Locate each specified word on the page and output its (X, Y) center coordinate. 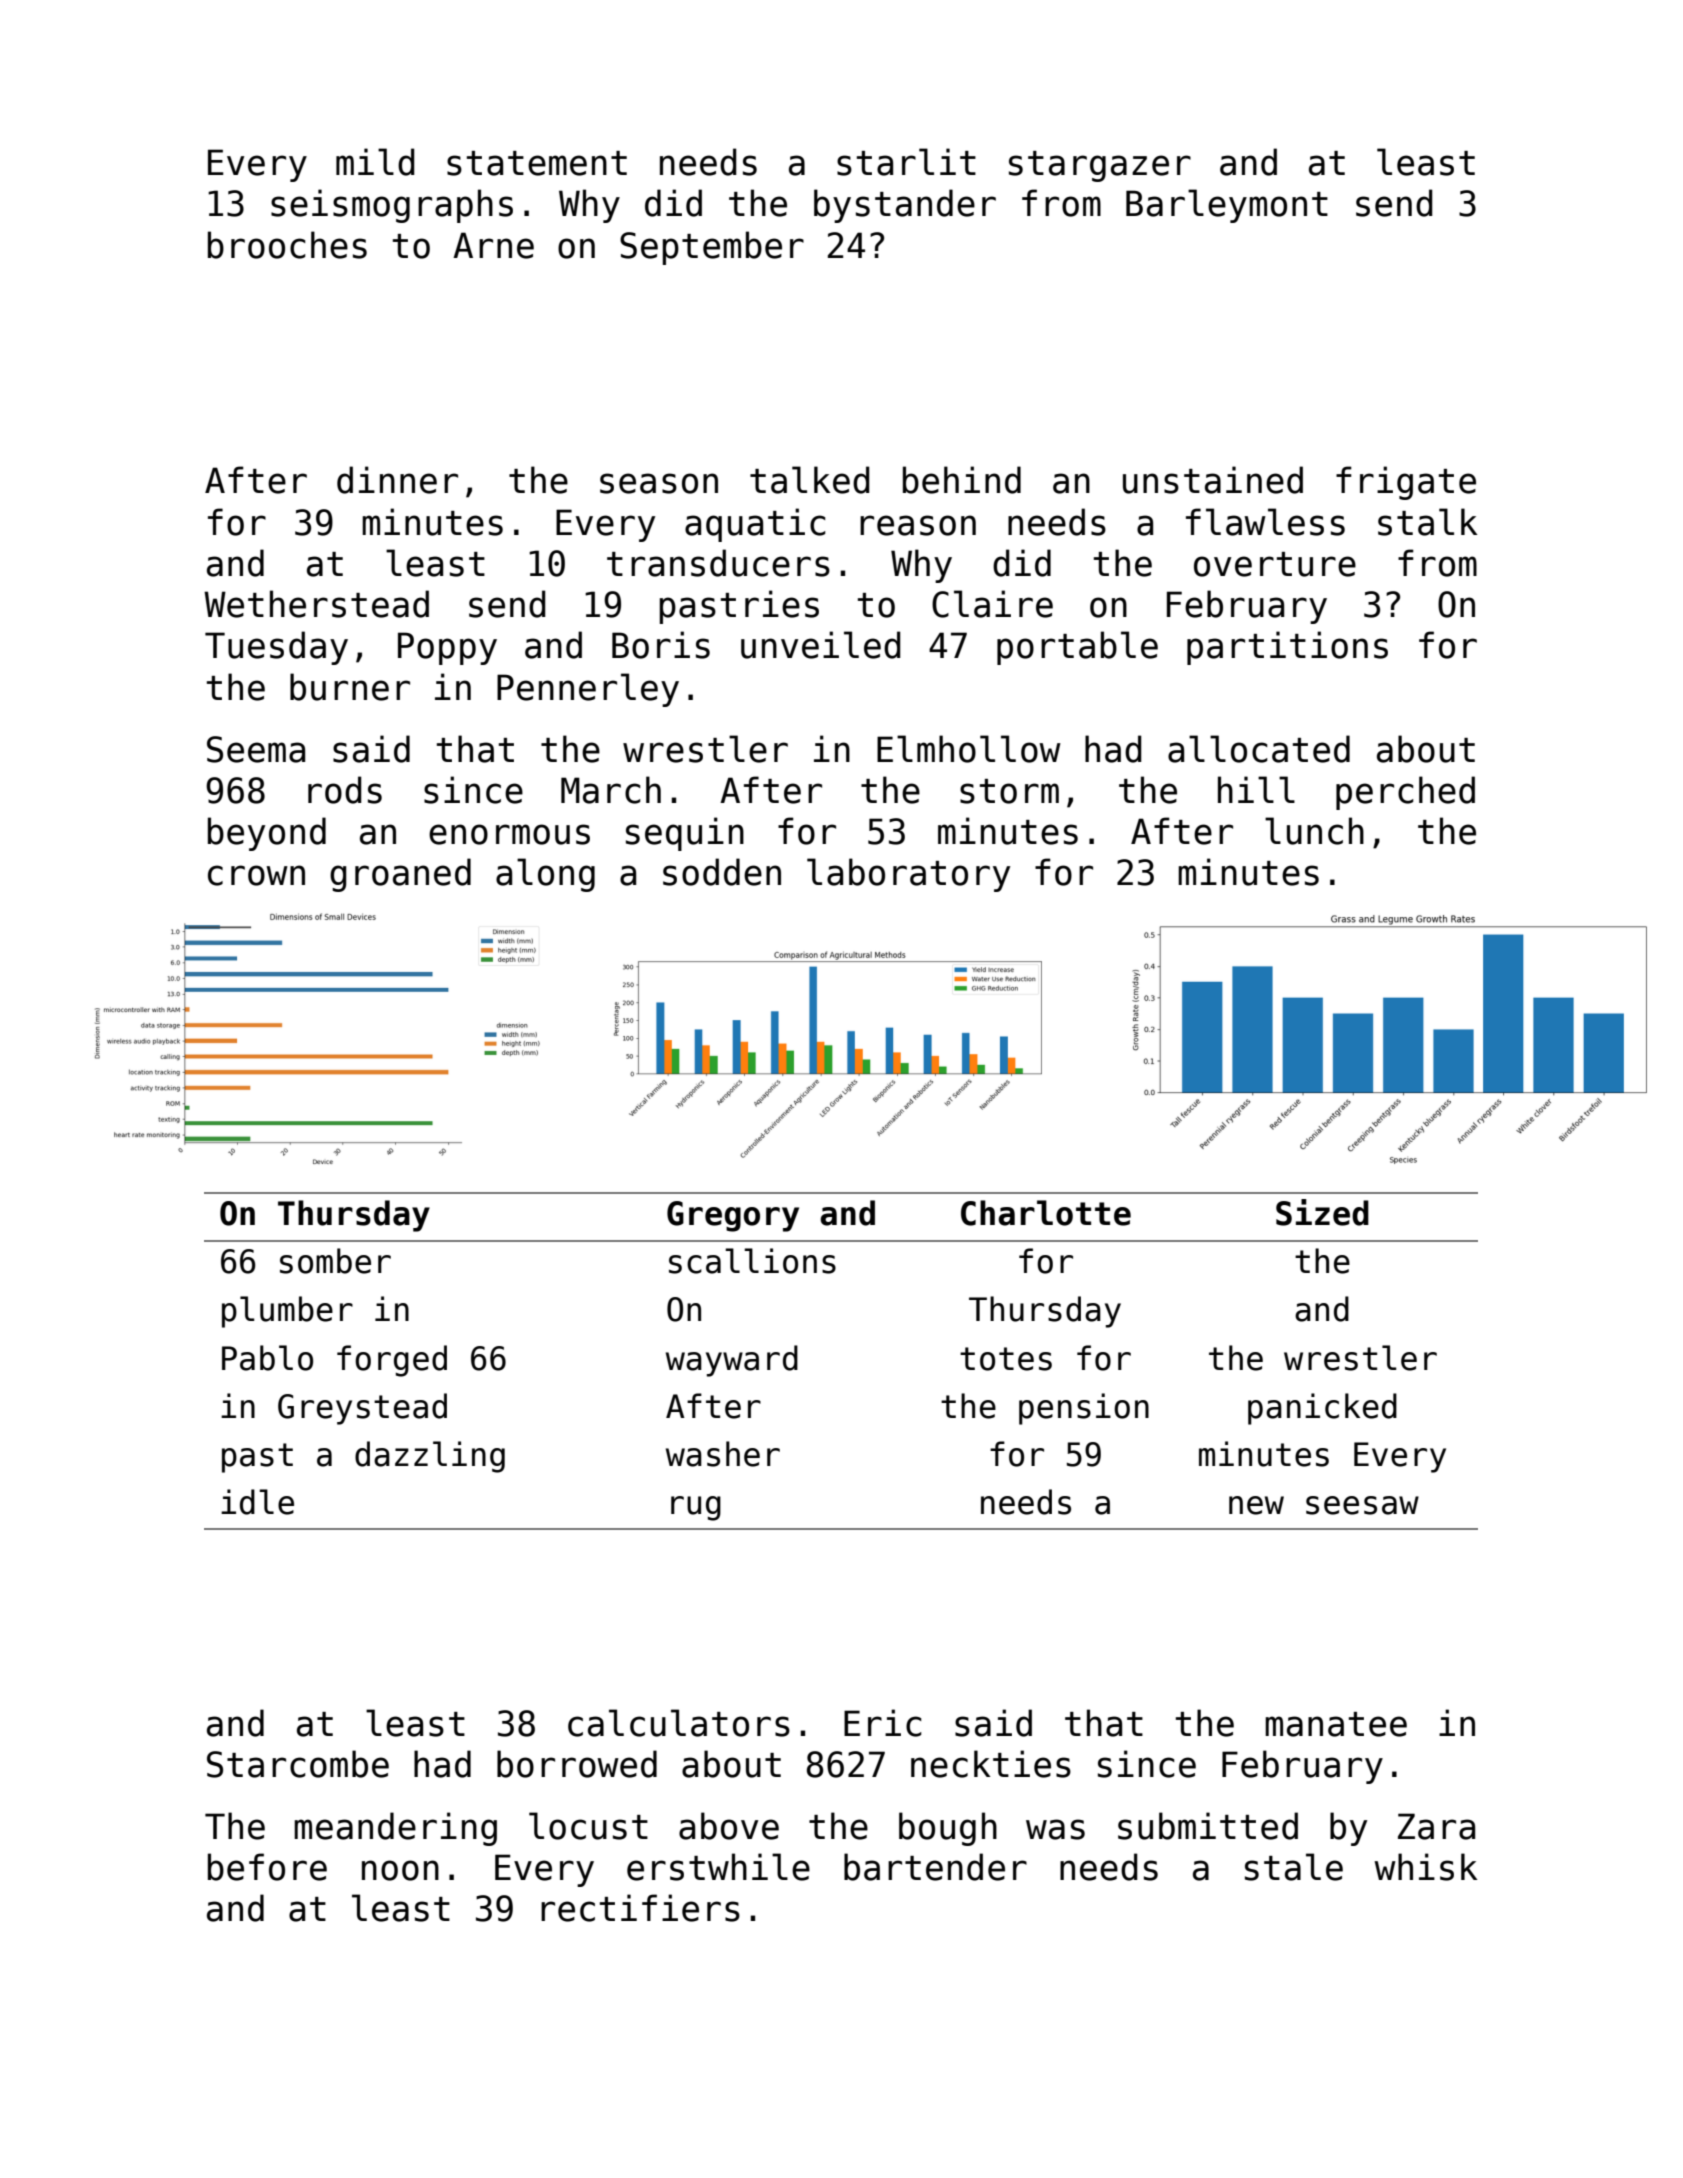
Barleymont (1227, 206)
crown (256, 875)
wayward (732, 1361)
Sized (1322, 1212)
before (267, 1867)
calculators (679, 1723)
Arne (493, 245)
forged (392, 1361)
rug (696, 1508)
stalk (1428, 522)
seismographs (392, 206)
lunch (1314, 831)
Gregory (733, 1216)
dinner (397, 480)
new (1256, 1505)
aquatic (755, 525)
